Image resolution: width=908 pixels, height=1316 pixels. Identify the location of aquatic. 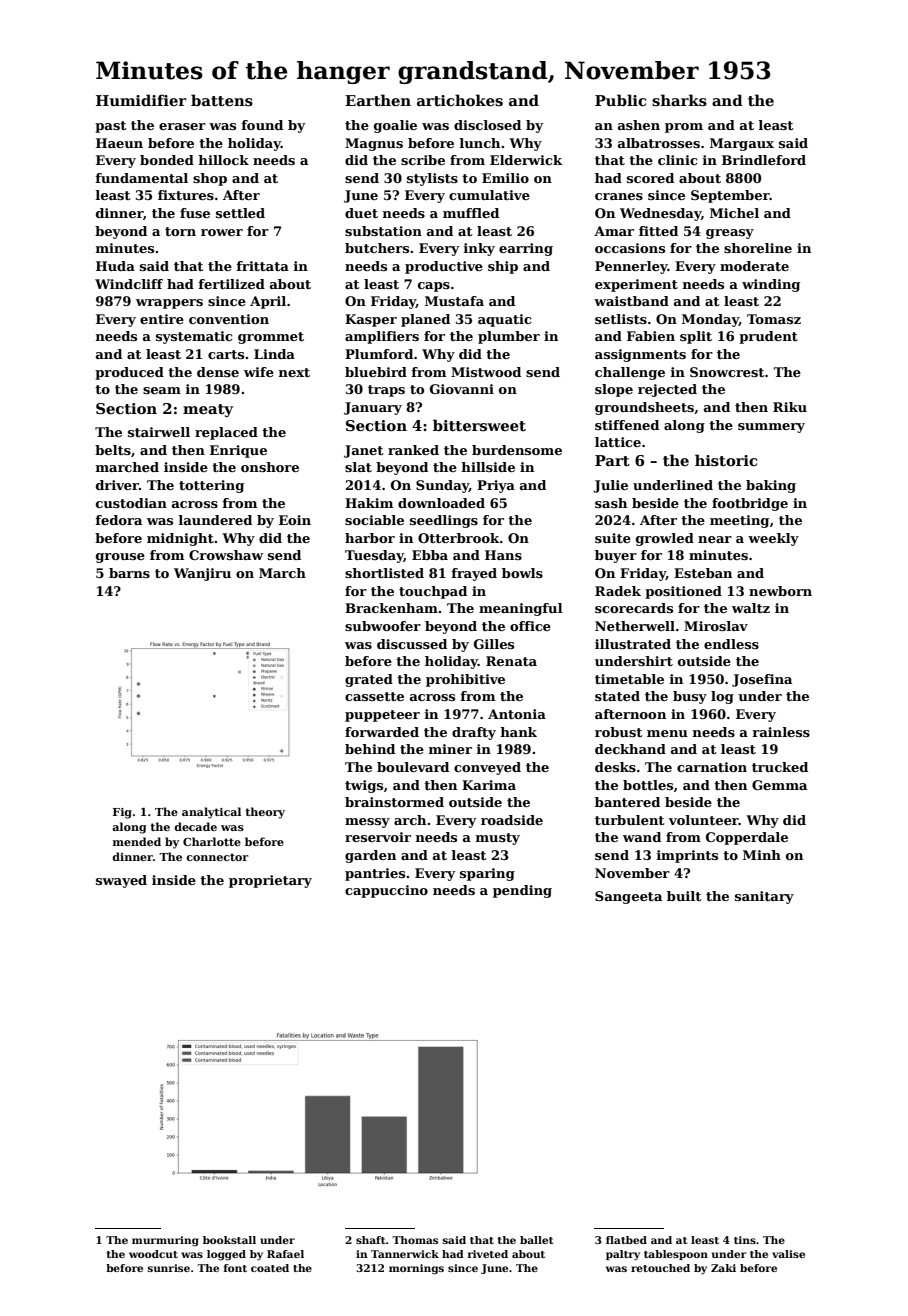
(504, 320).
